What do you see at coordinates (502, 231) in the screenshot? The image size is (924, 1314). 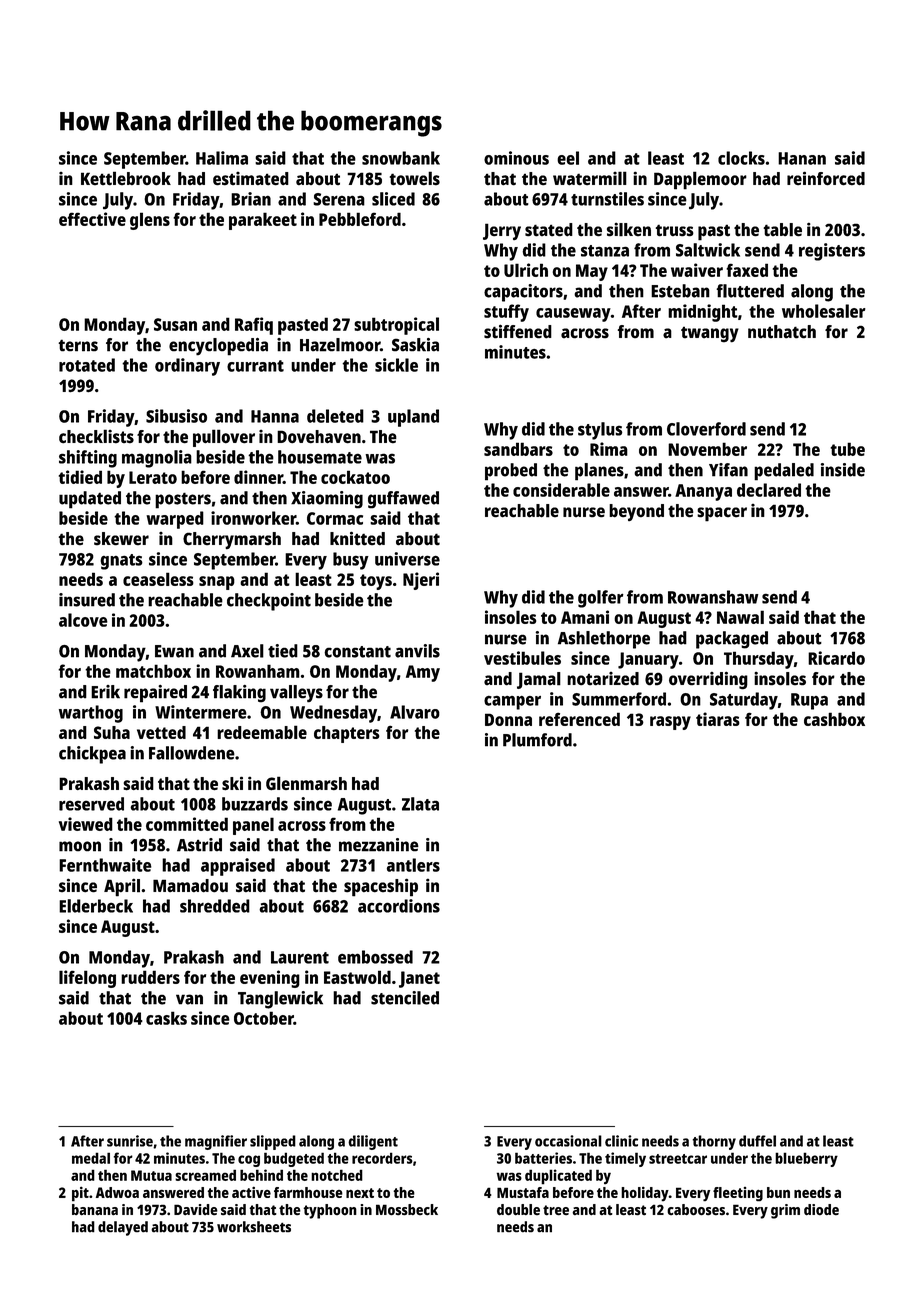 I see `Jerry` at bounding box center [502, 231].
